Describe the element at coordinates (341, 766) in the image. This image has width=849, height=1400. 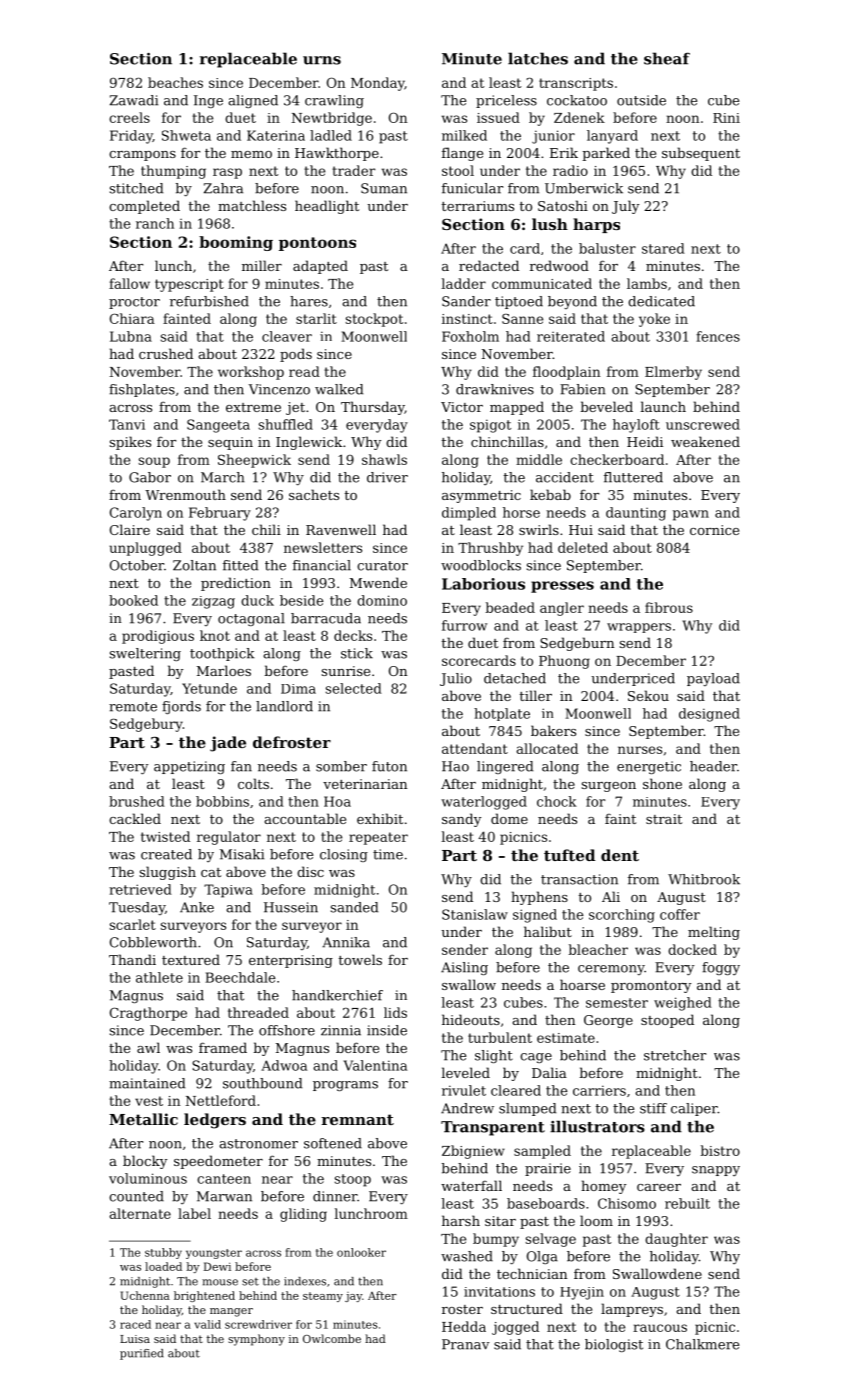
I see `somber` at that location.
